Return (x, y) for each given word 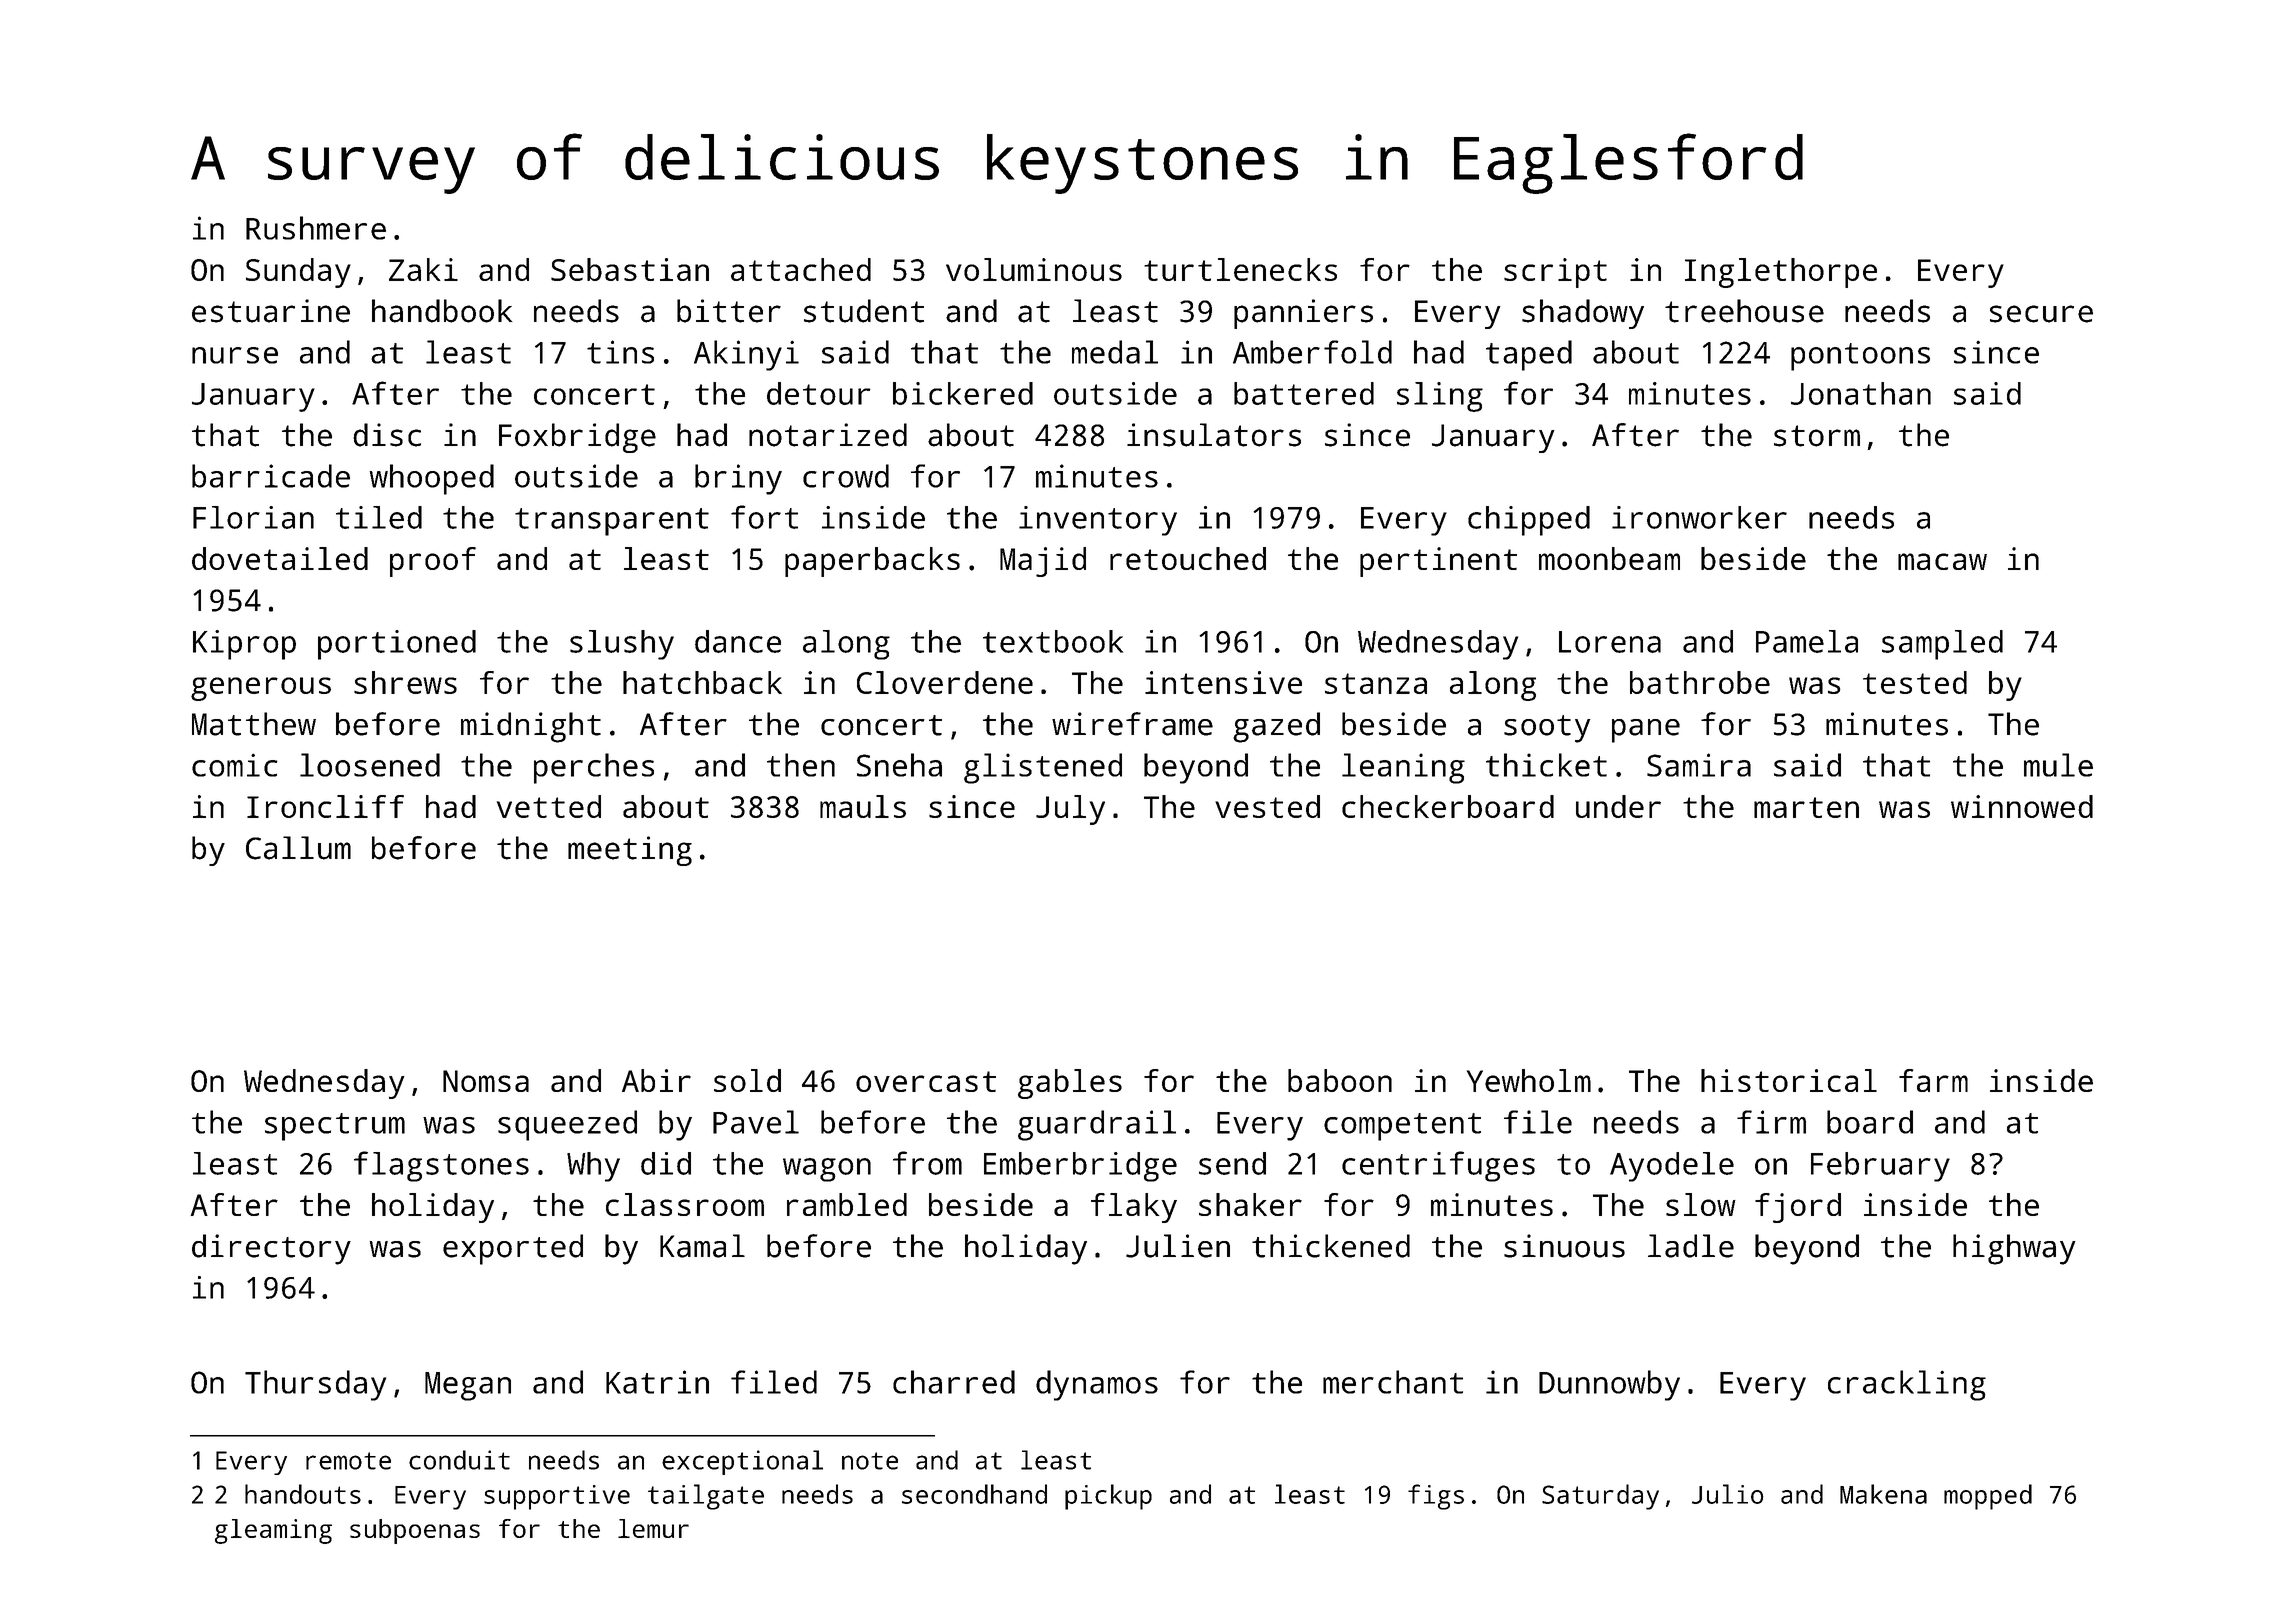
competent (1402, 1127)
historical (1789, 1080)
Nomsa (486, 1081)
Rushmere (316, 228)
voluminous (1034, 269)
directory (271, 1249)
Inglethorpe (1781, 273)
